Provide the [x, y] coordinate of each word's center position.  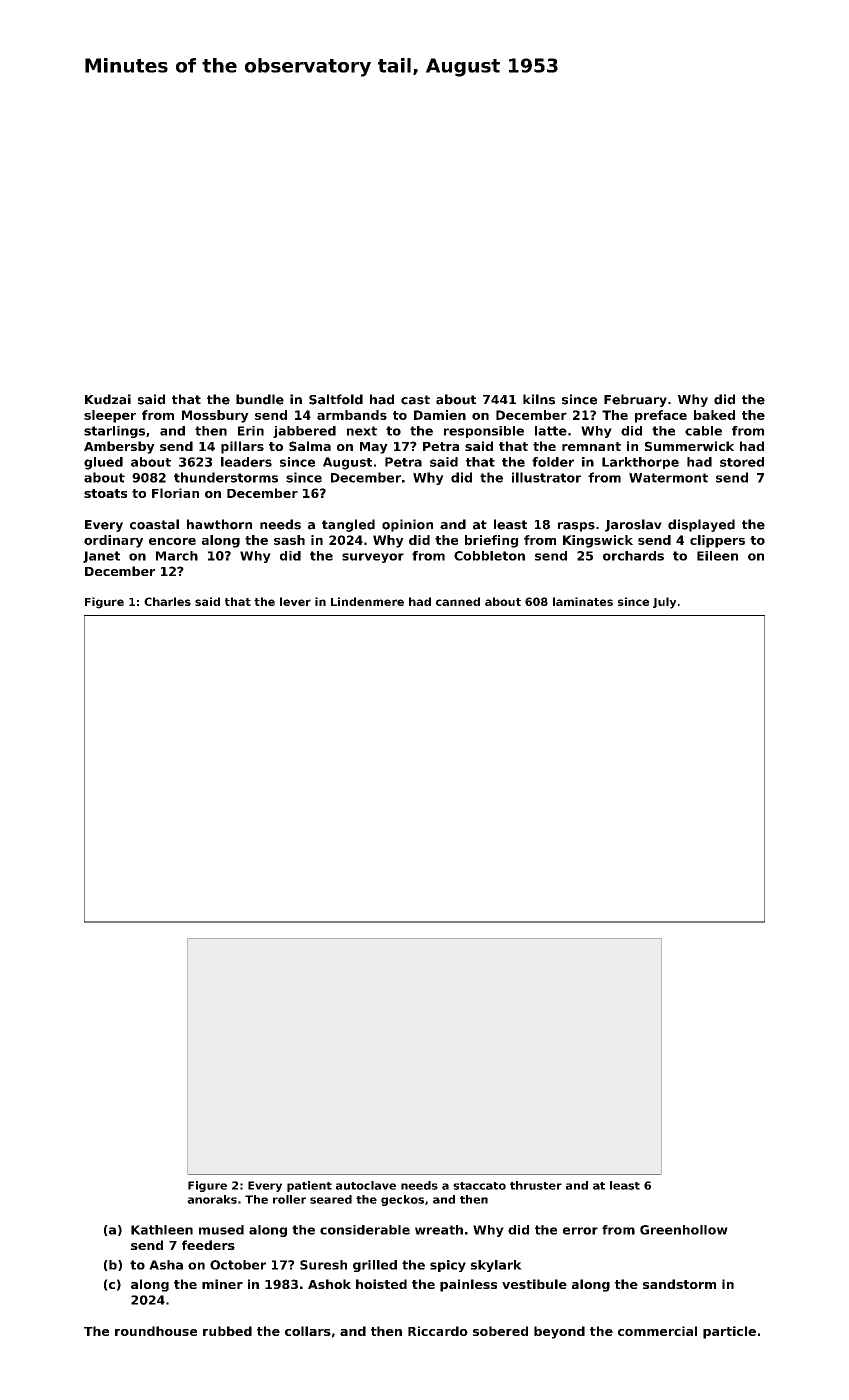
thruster [536, 1185]
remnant [591, 446]
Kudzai [108, 399]
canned [458, 601]
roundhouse [156, 1331]
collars [308, 1331]
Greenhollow [684, 1230]
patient [309, 1186]
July [664, 603]
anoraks [212, 1199]
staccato [479, 1186]
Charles [167, 601]
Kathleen [162, 1230]
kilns [539, 399]
